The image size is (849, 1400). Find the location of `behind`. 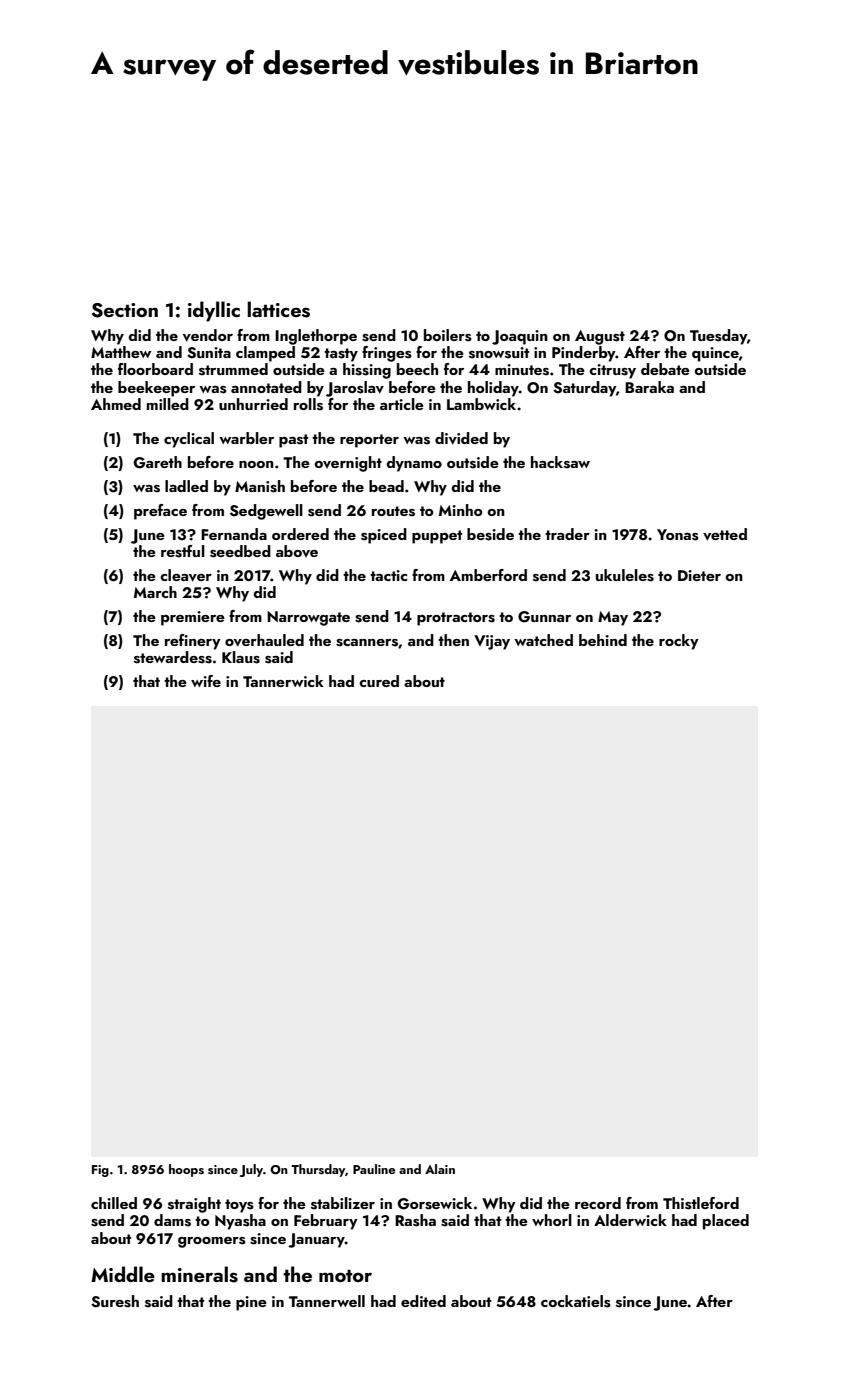

behind is located at coordinates (603, 640).
